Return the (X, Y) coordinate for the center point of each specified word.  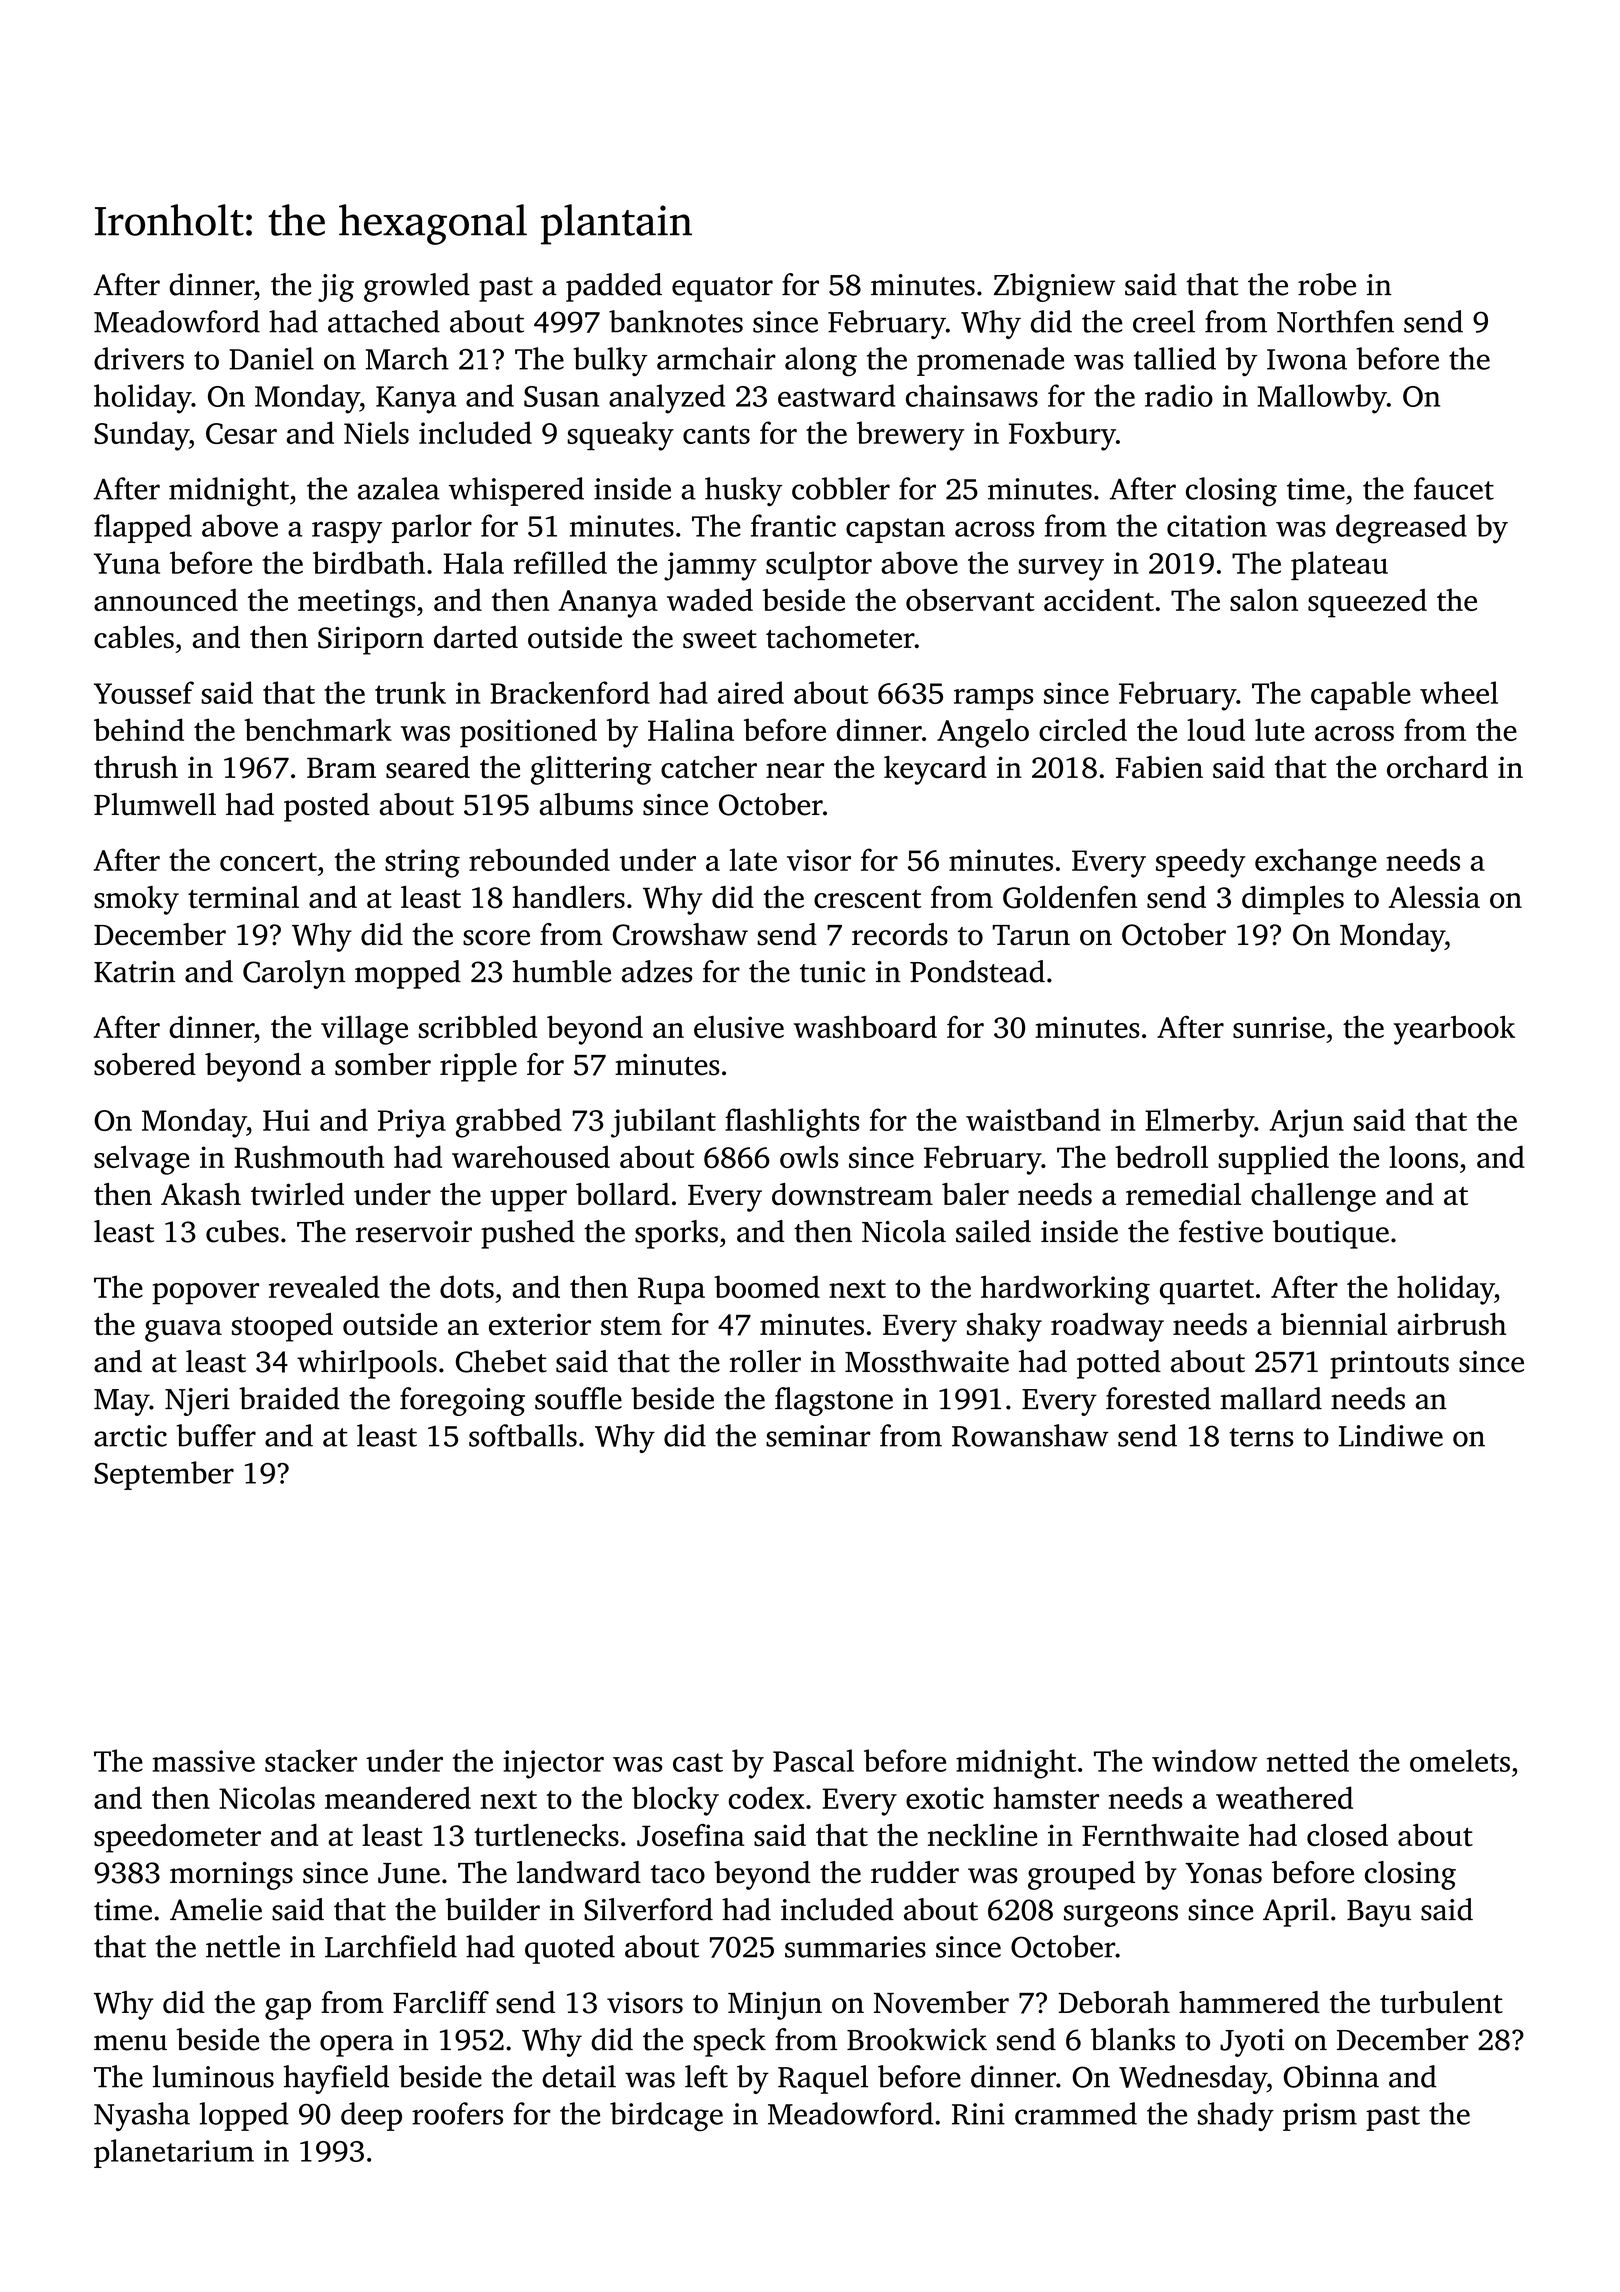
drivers (139, 358)
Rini (978, 2114)
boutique (1331, 1234)
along (821, 362)
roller (765, 1361)
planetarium (174, 2153)
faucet (1454, 488)
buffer (216, 1435)
